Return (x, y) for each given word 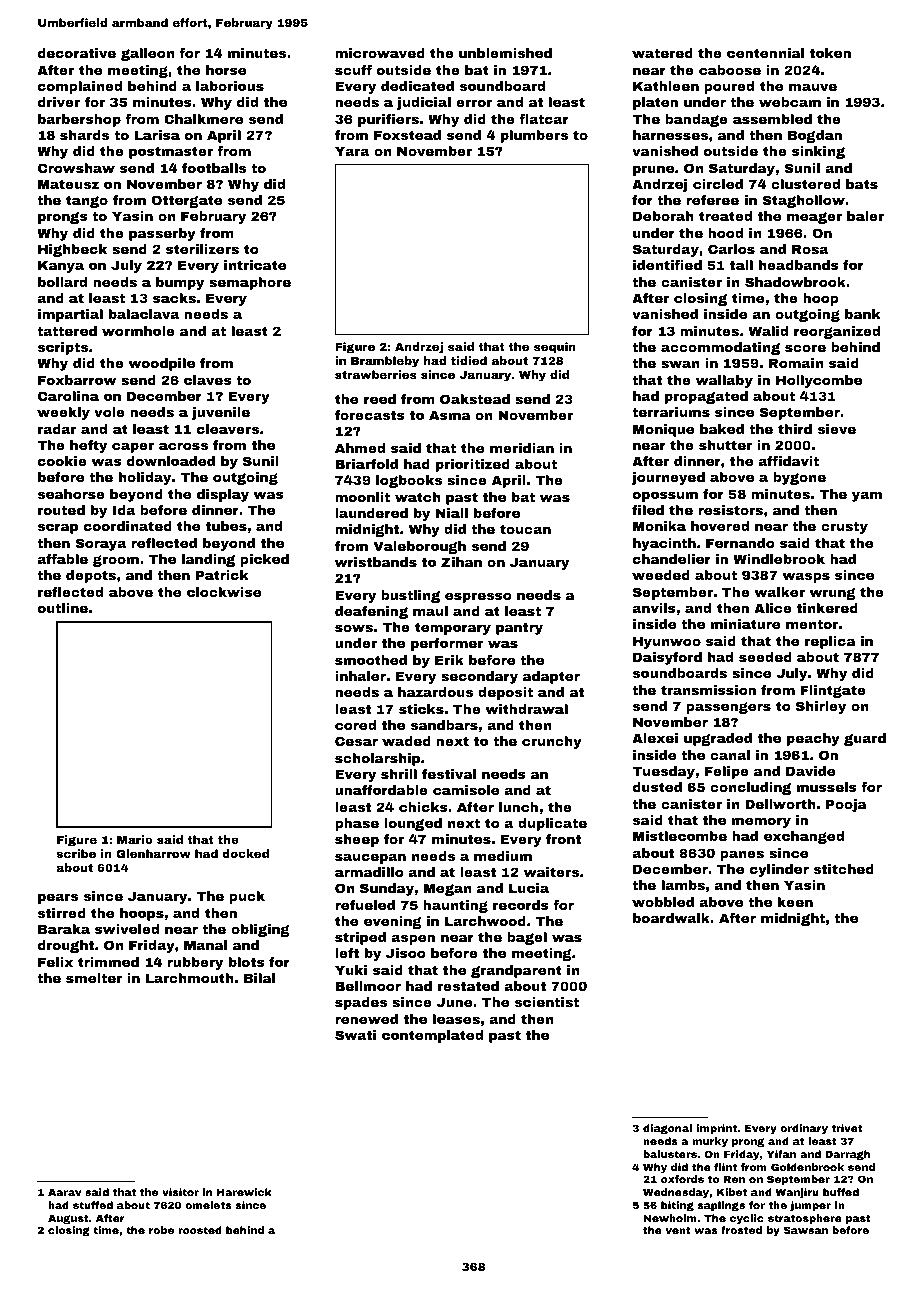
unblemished (505, 53)
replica (830, 642)
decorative (77, 53)
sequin (555, 348)
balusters (670, 1154)
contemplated (432, 1036)
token (830, 53)
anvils (654, 608)
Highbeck (72, 250)
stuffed (93, 1205)
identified (667, 265)
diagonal (667, 1129)
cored (355, 725)
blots (247, 962)
